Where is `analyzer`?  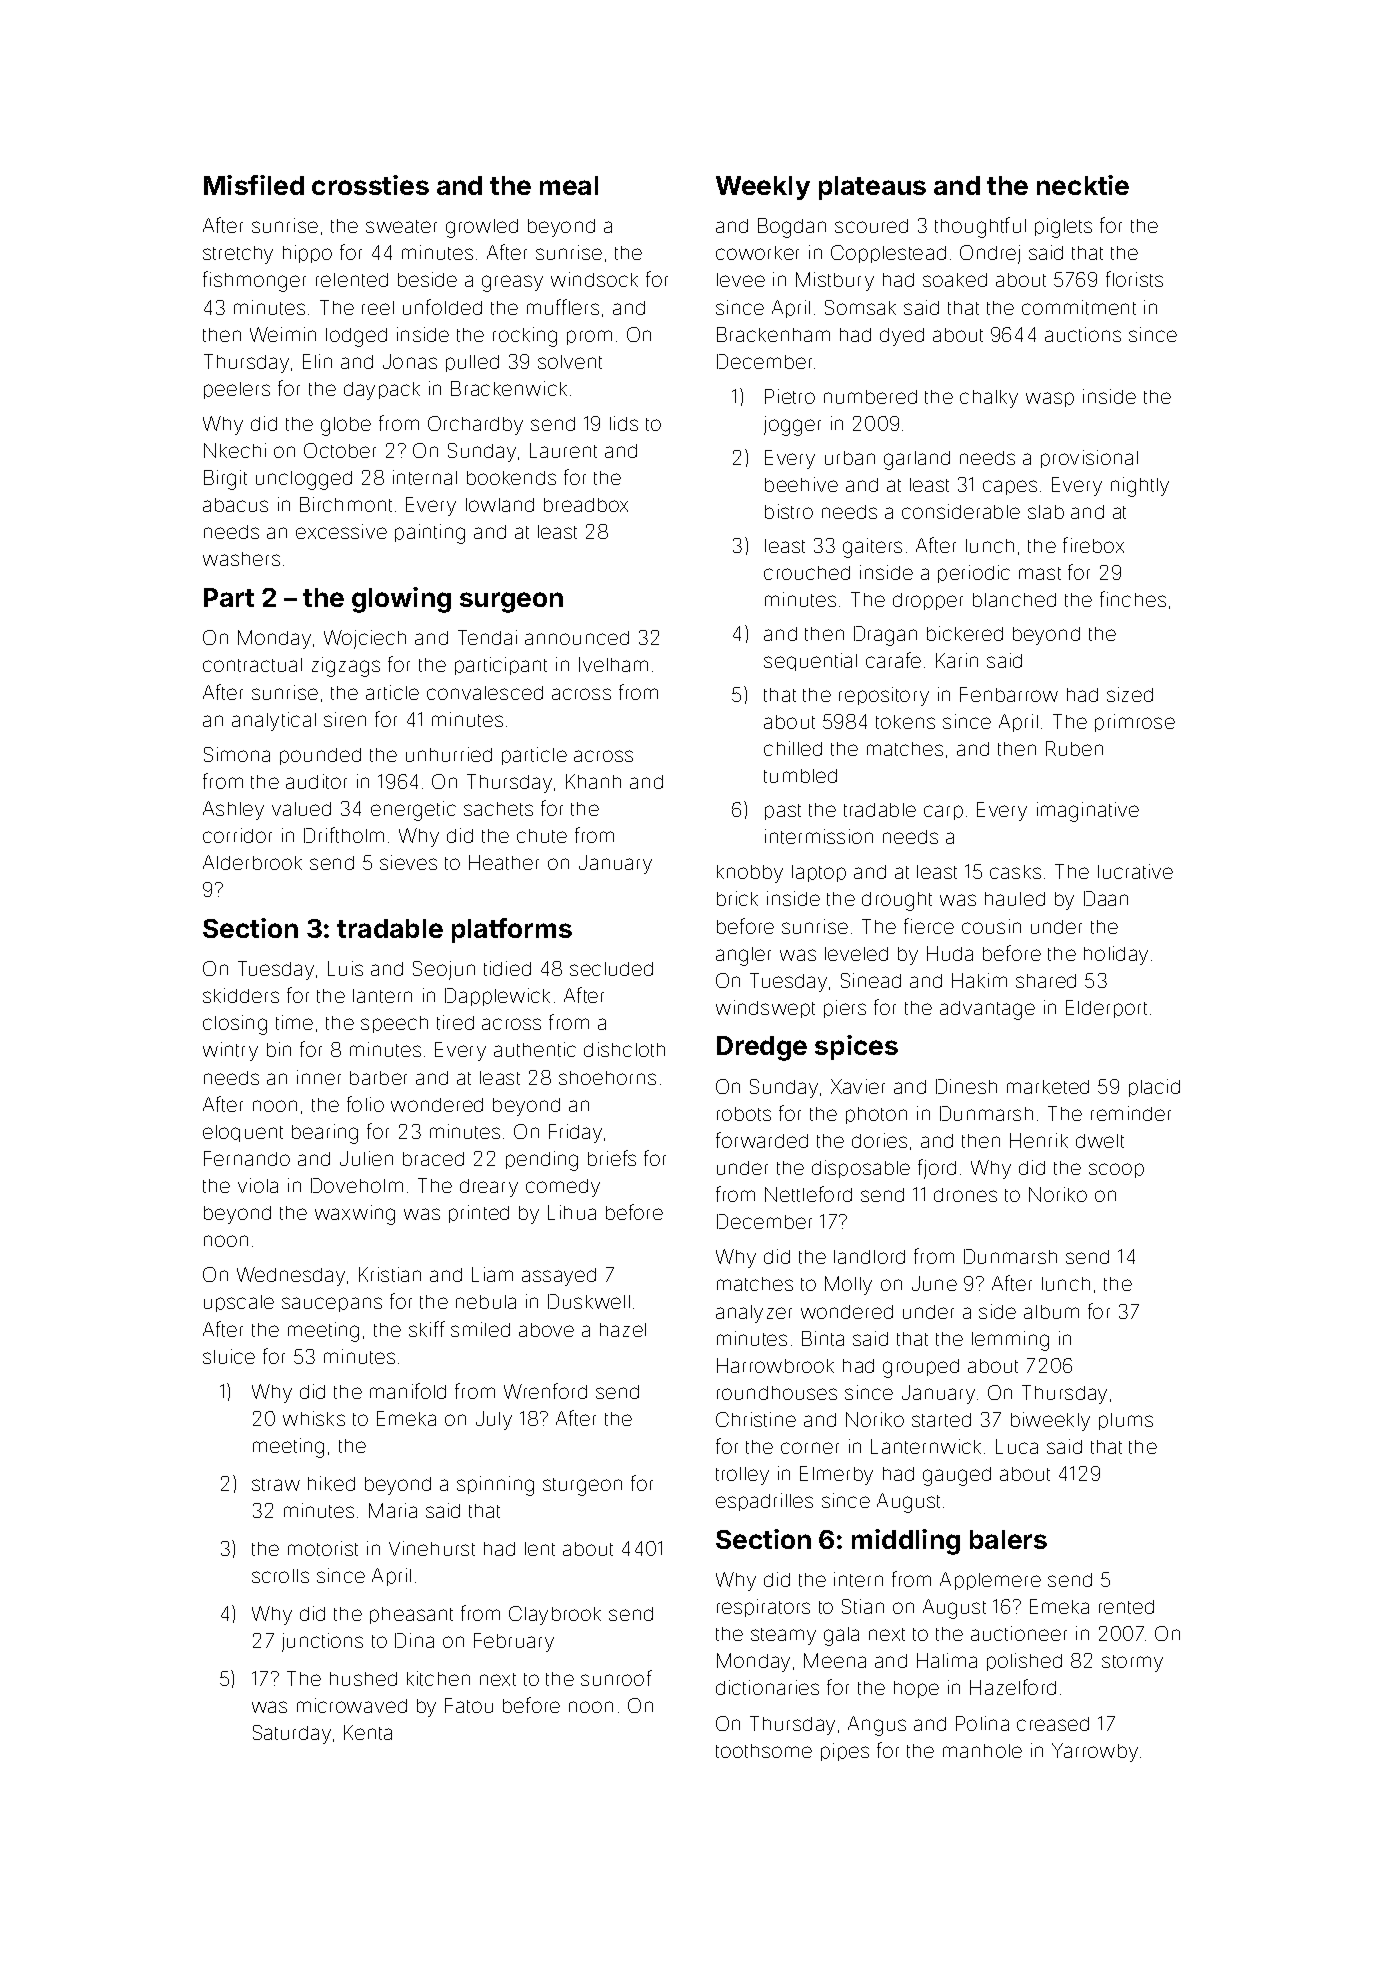 analyzer is located at coordinates (754, 1314).
